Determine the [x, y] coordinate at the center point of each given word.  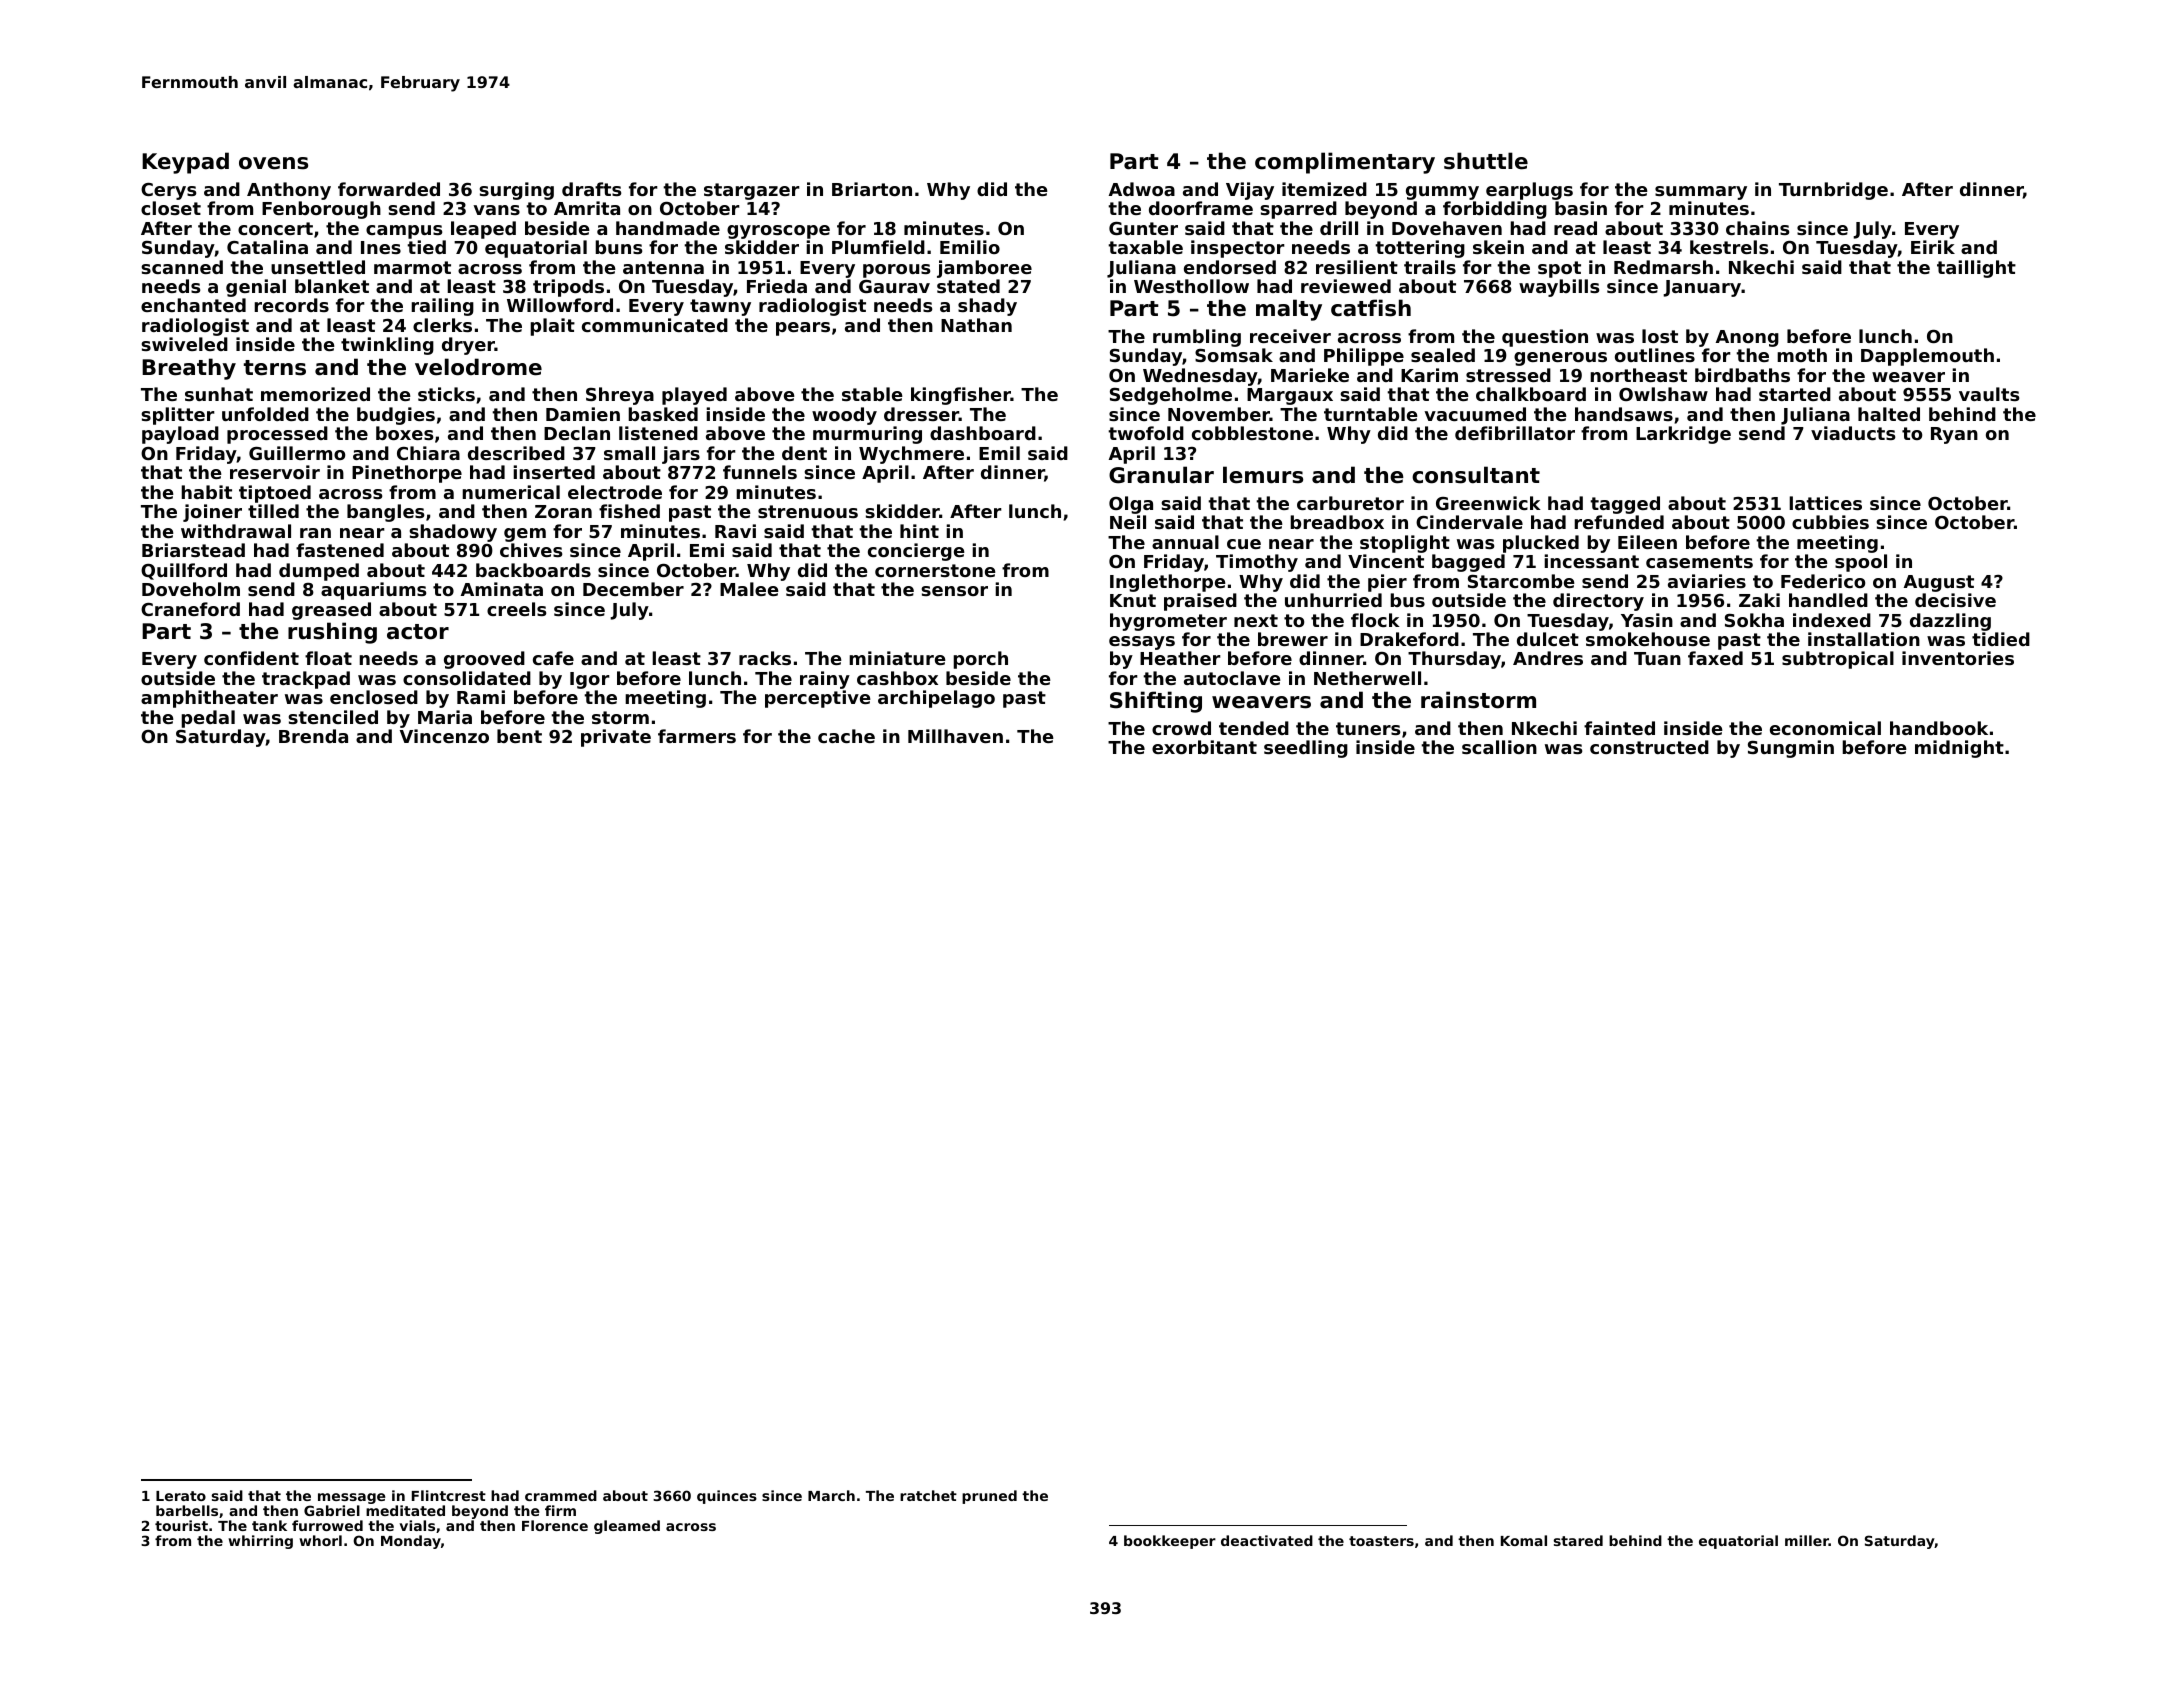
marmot [412, 267]
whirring [260, 1542]
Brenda [313, 736]
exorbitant [1204, 747]
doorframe [1201, 208]
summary [1701, 193]
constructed [1649, 747]
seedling [1306, 749]
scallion [1499, 747]
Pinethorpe [407, 474]
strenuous [808, 511]
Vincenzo [444, 736]
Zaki [1759, 600]
